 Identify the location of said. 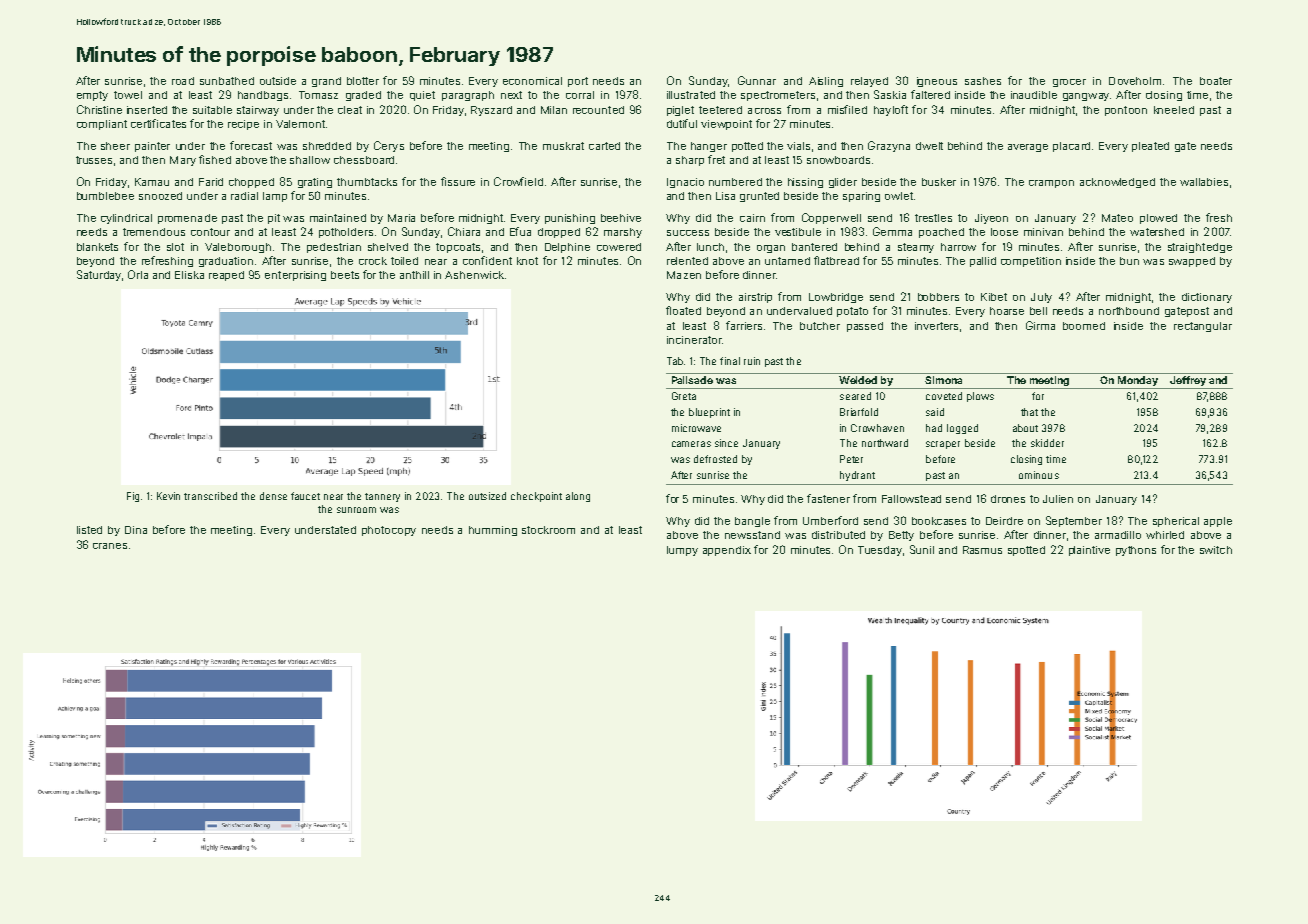
(935, 412).
